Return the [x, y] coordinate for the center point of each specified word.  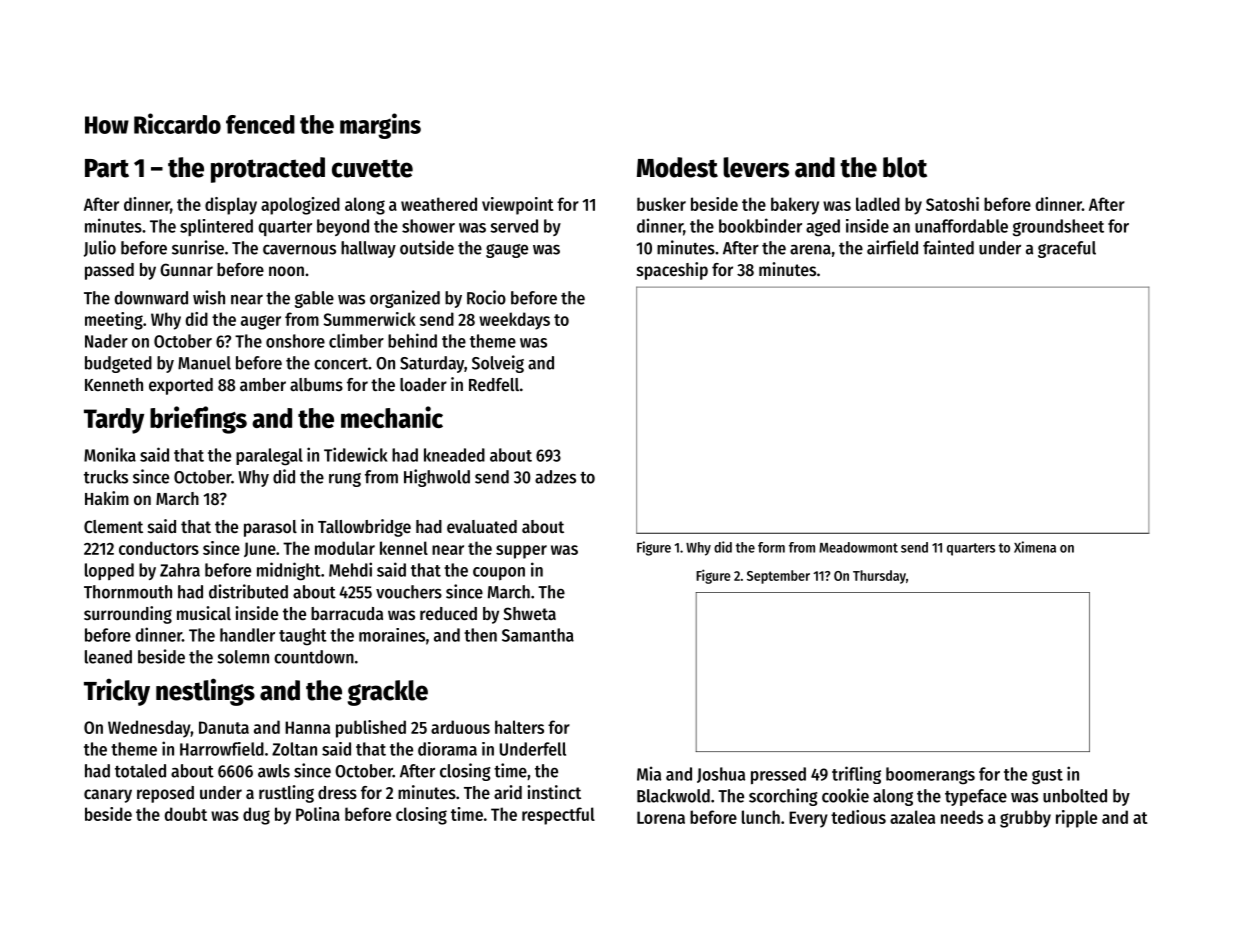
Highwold [437, 478]
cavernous [299, 250]
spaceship [672, 271]
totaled [140, 771]
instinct [554, 792]
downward [151, 298]
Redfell [494, 384]
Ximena [1035, 547]
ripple [1076, 819]
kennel [404, 548]
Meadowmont [858, 547]
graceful [1067, 249]
